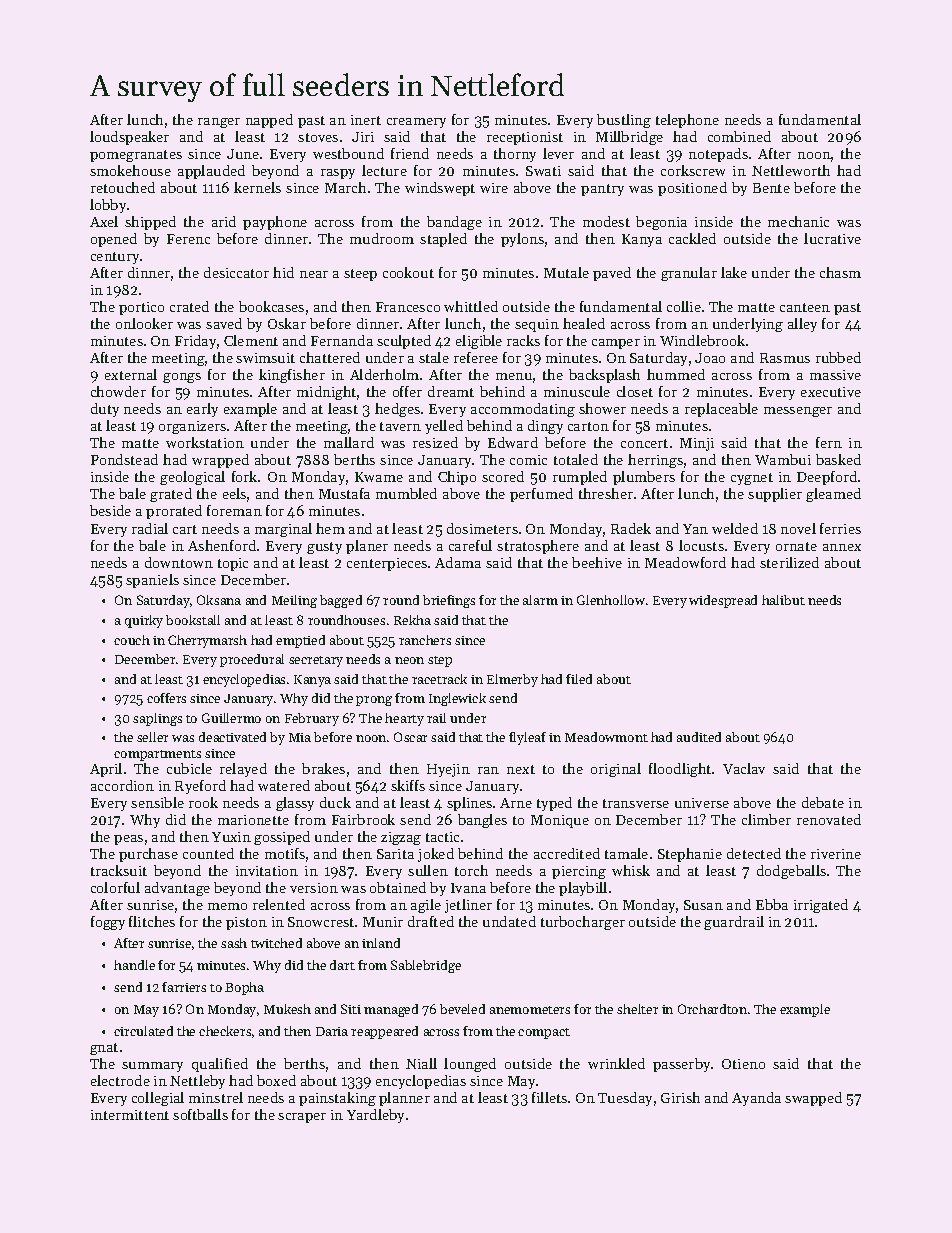 This page has width=952, height=1233. What do you see at coordinates (216, 1097) in the page?
I see `minstrel` at bounding box center [216, 1097].
